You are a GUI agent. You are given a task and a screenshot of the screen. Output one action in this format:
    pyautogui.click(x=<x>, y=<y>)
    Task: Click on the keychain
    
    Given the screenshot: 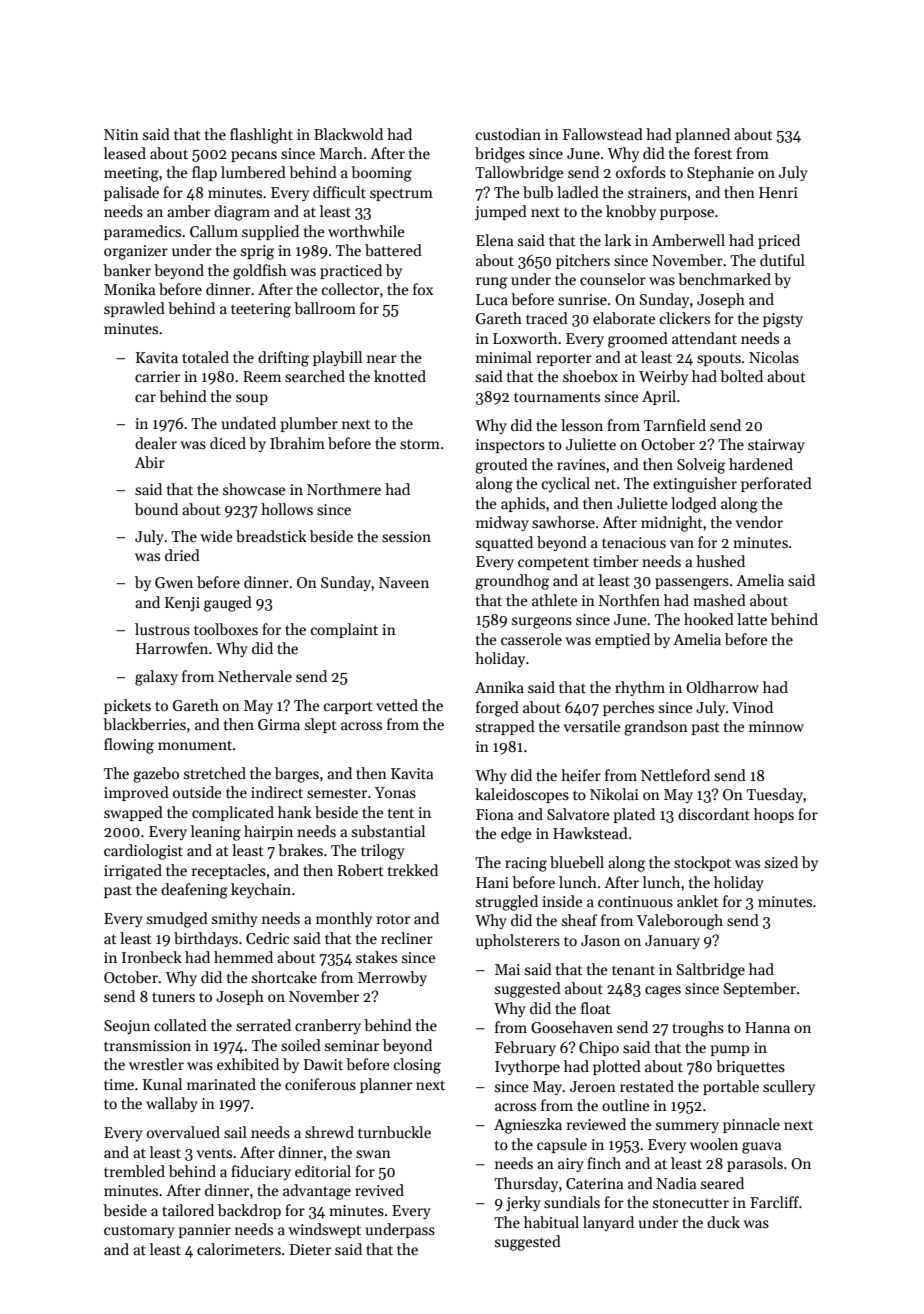 What is the action you would take?
    pyautogui.click(x=261, y=890)
